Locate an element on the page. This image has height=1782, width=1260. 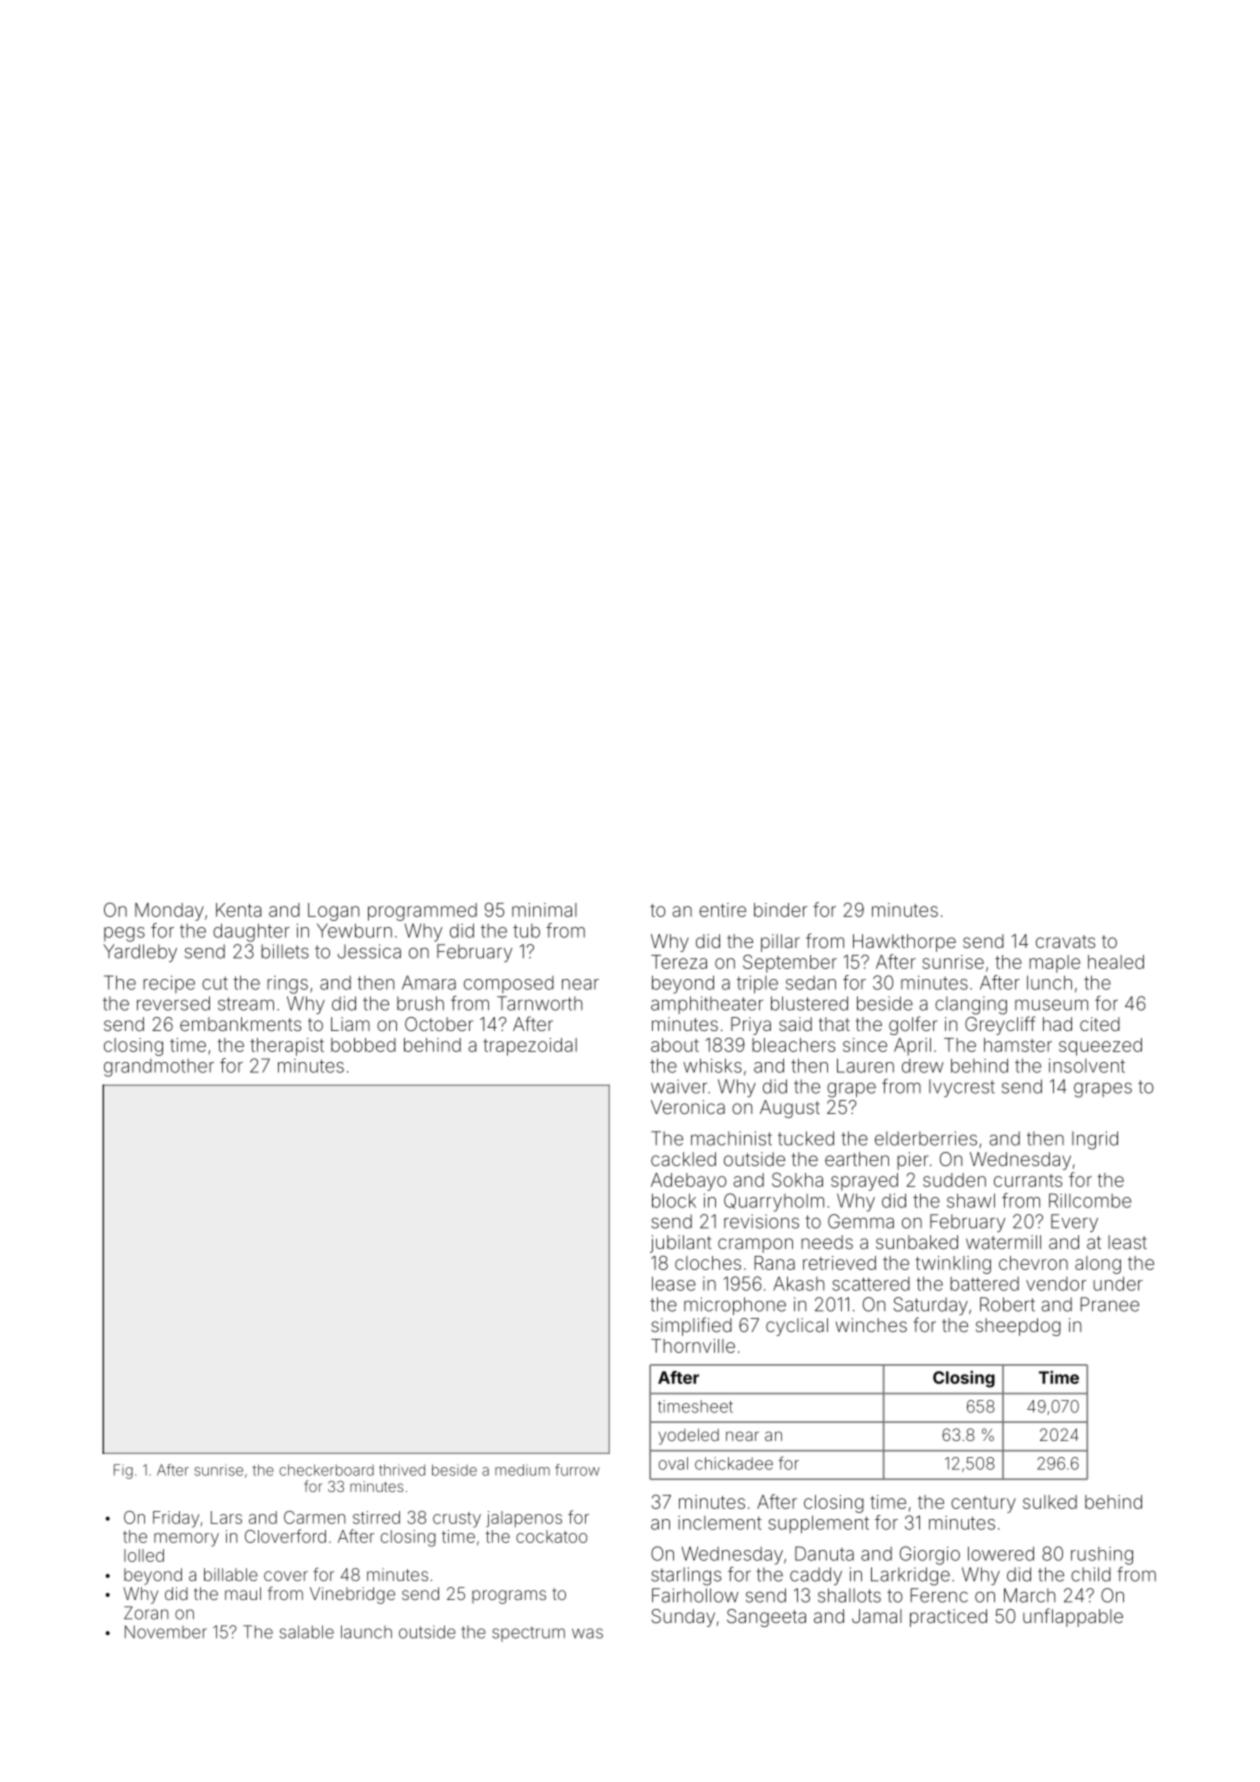
jubilant is located at coordinates (681, 1244).
